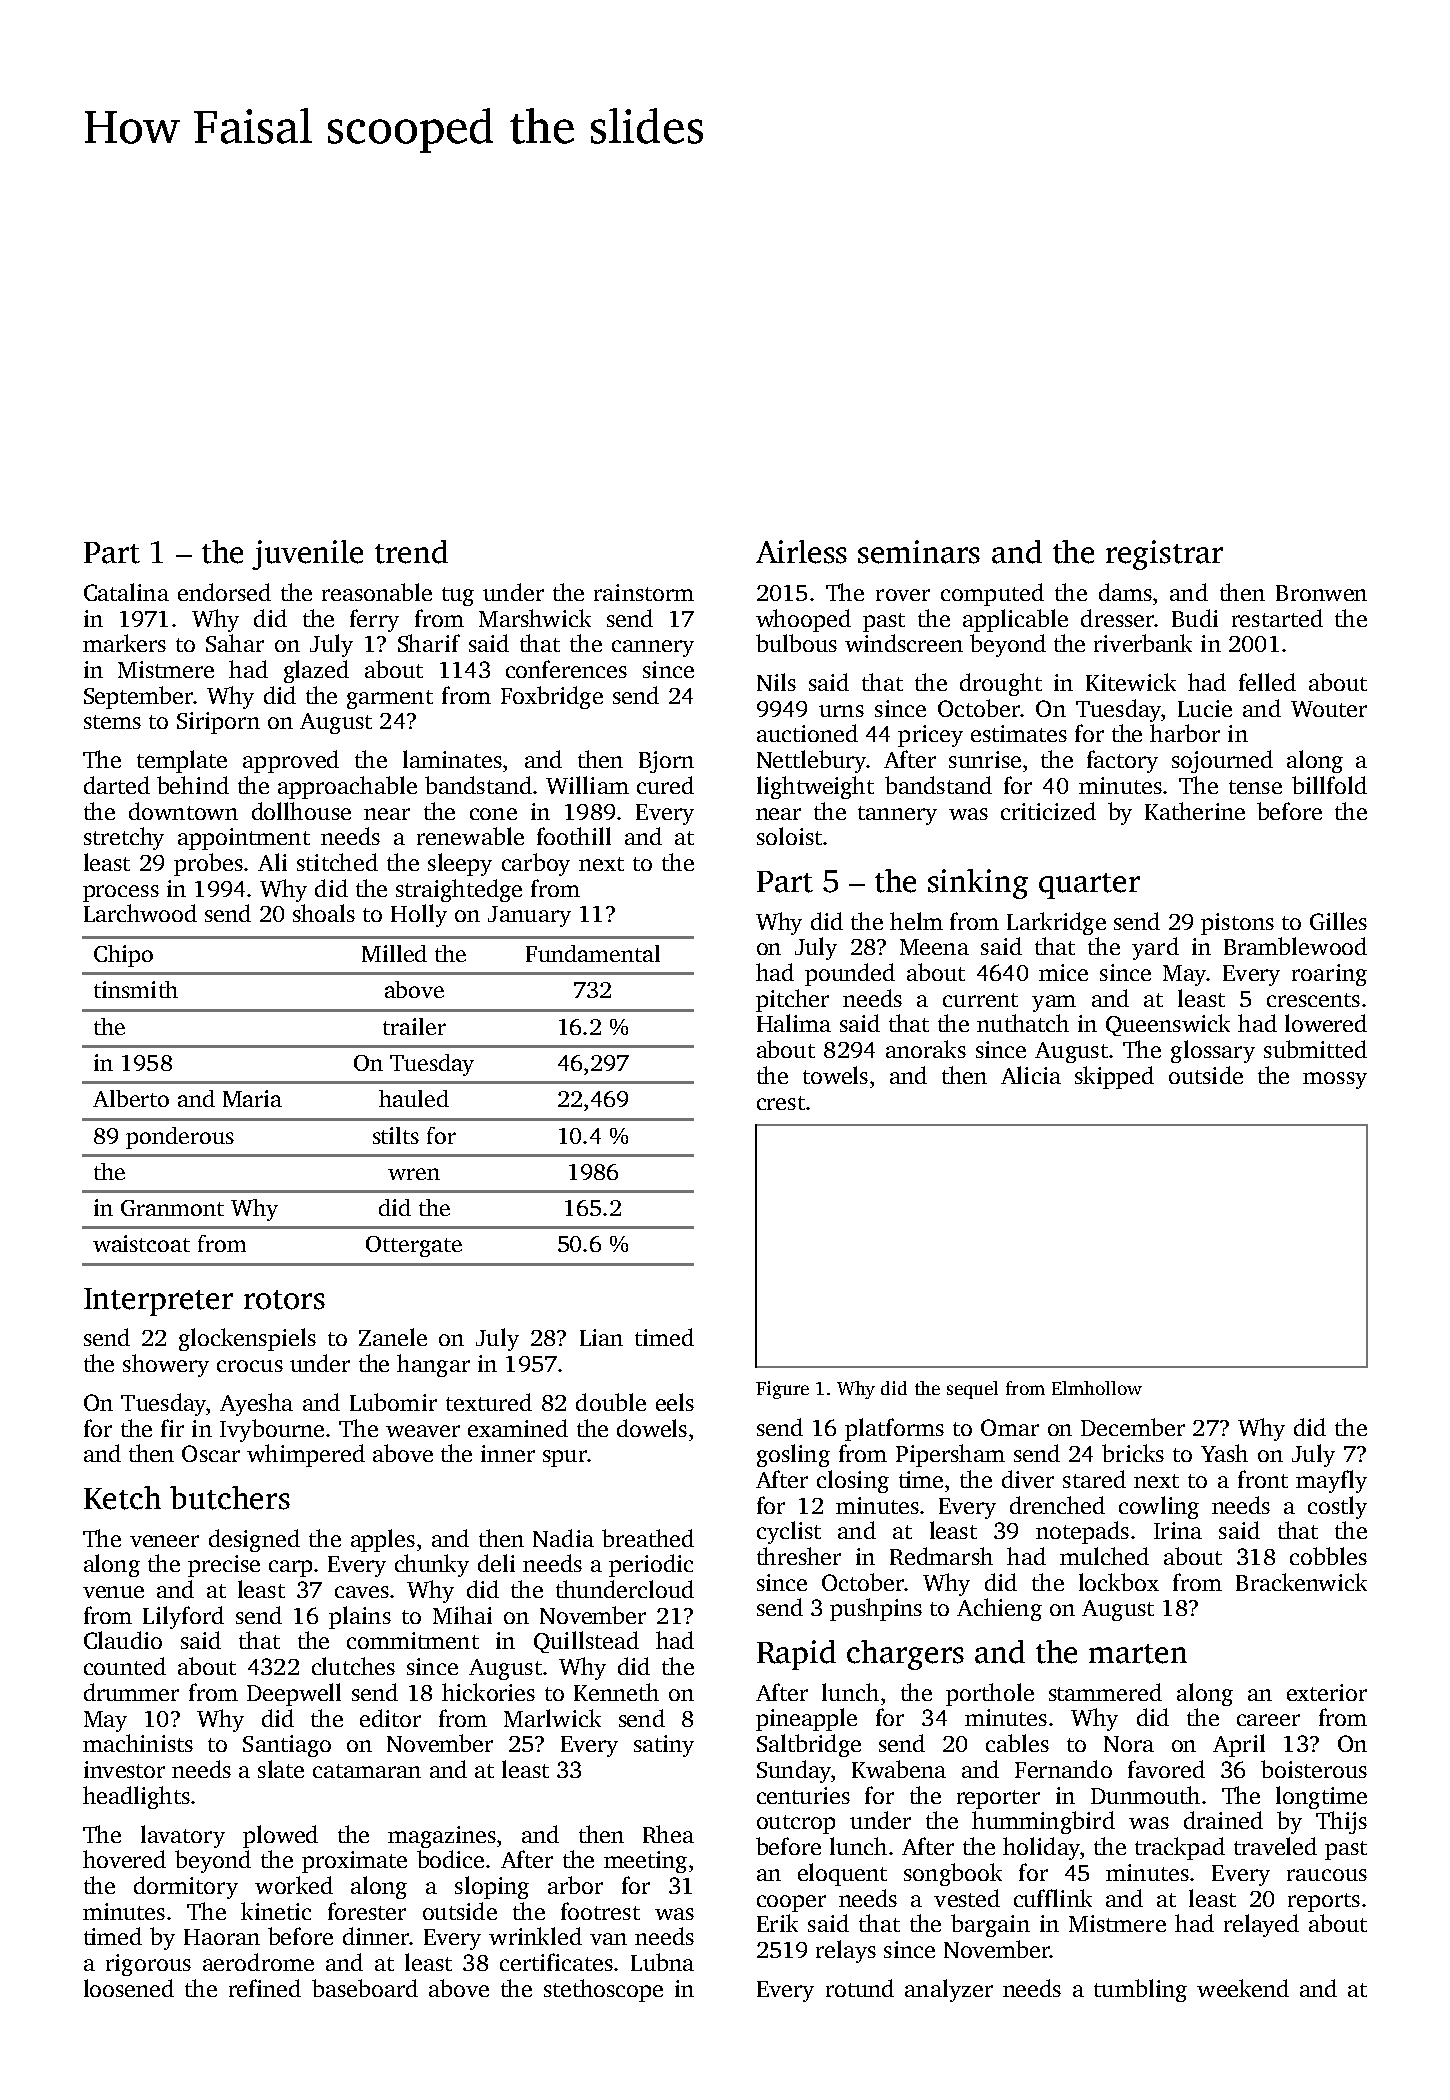  What do you see at coordinates (1166, 1769) in the page?
I see `favored` at bounding box center [1166, 1769].
